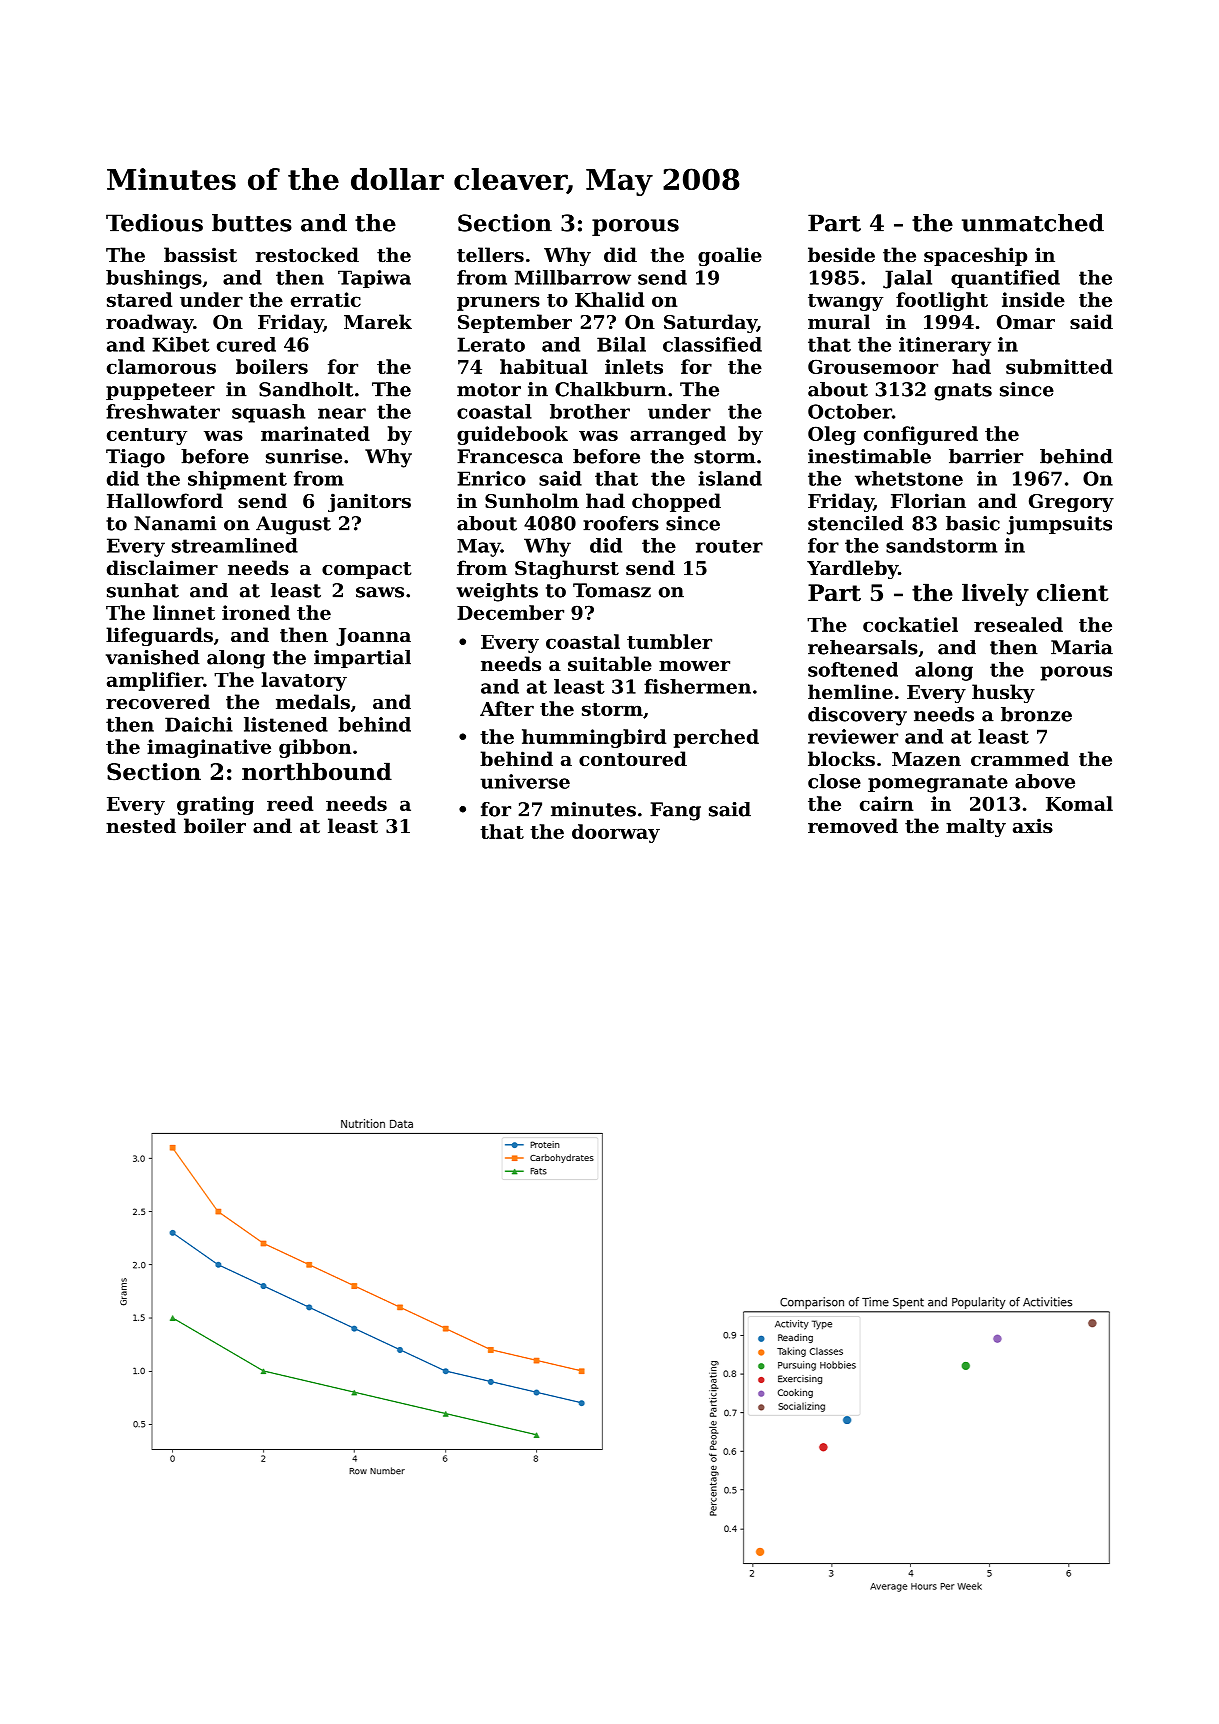 The height and width of the document is (1724, 1219). I want to click on Tedious, so click(154, 223).
